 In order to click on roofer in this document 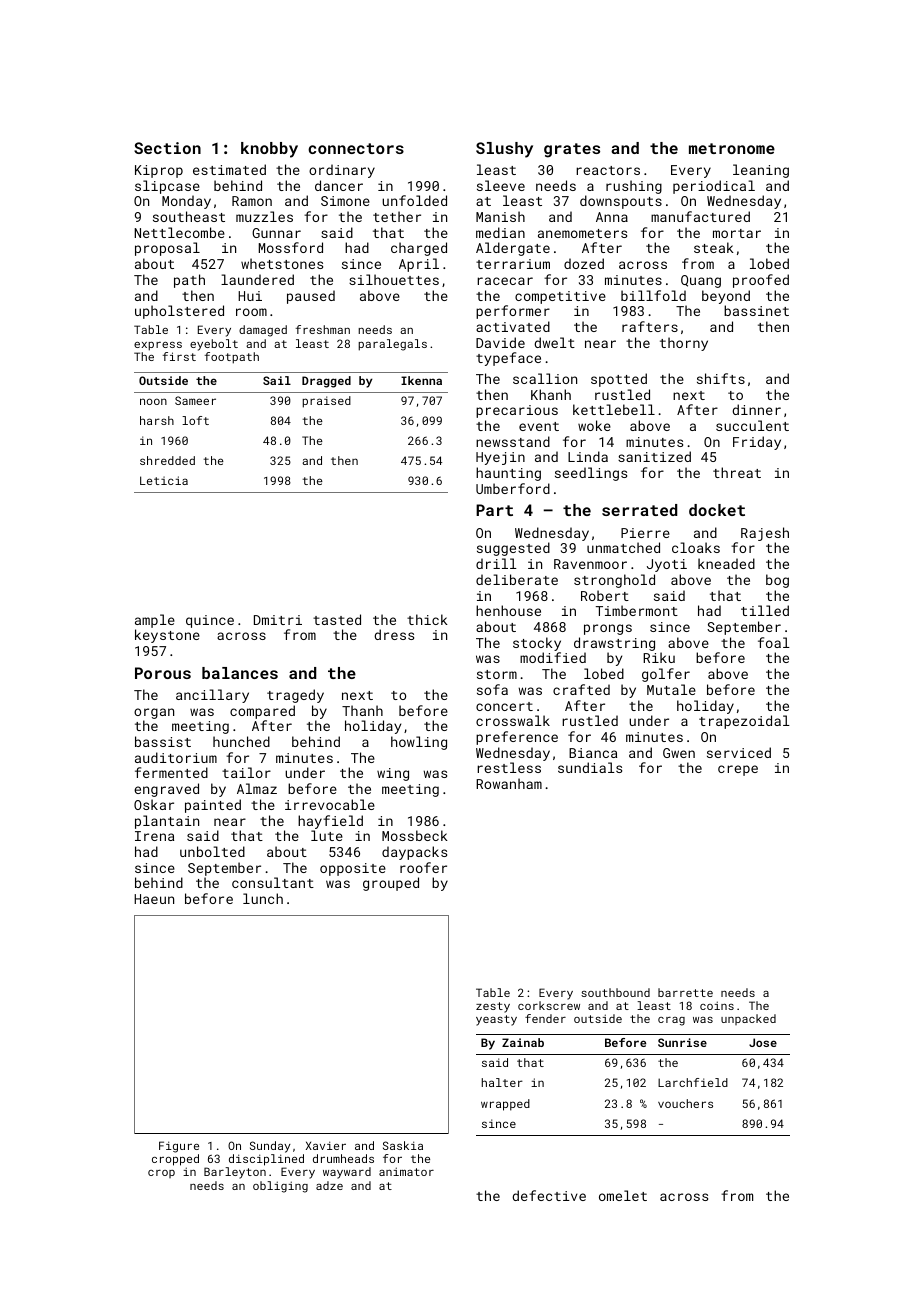, I will do `click(423, 867)`.
